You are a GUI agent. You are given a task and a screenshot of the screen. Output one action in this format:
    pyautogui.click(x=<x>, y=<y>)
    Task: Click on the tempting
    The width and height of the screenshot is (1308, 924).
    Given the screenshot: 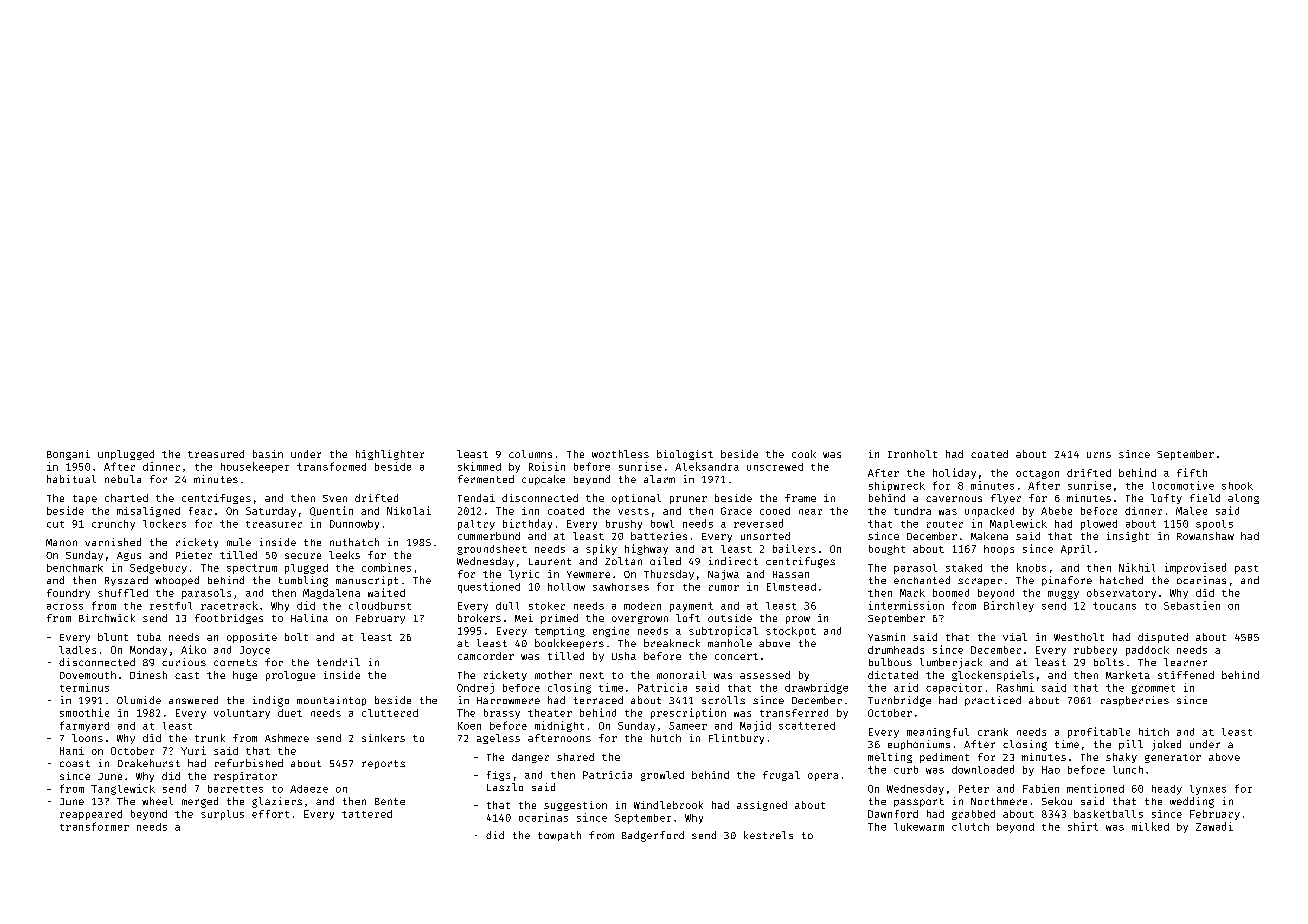 What is the action you would take?
    pyautogui.click(x=560, y=632)
